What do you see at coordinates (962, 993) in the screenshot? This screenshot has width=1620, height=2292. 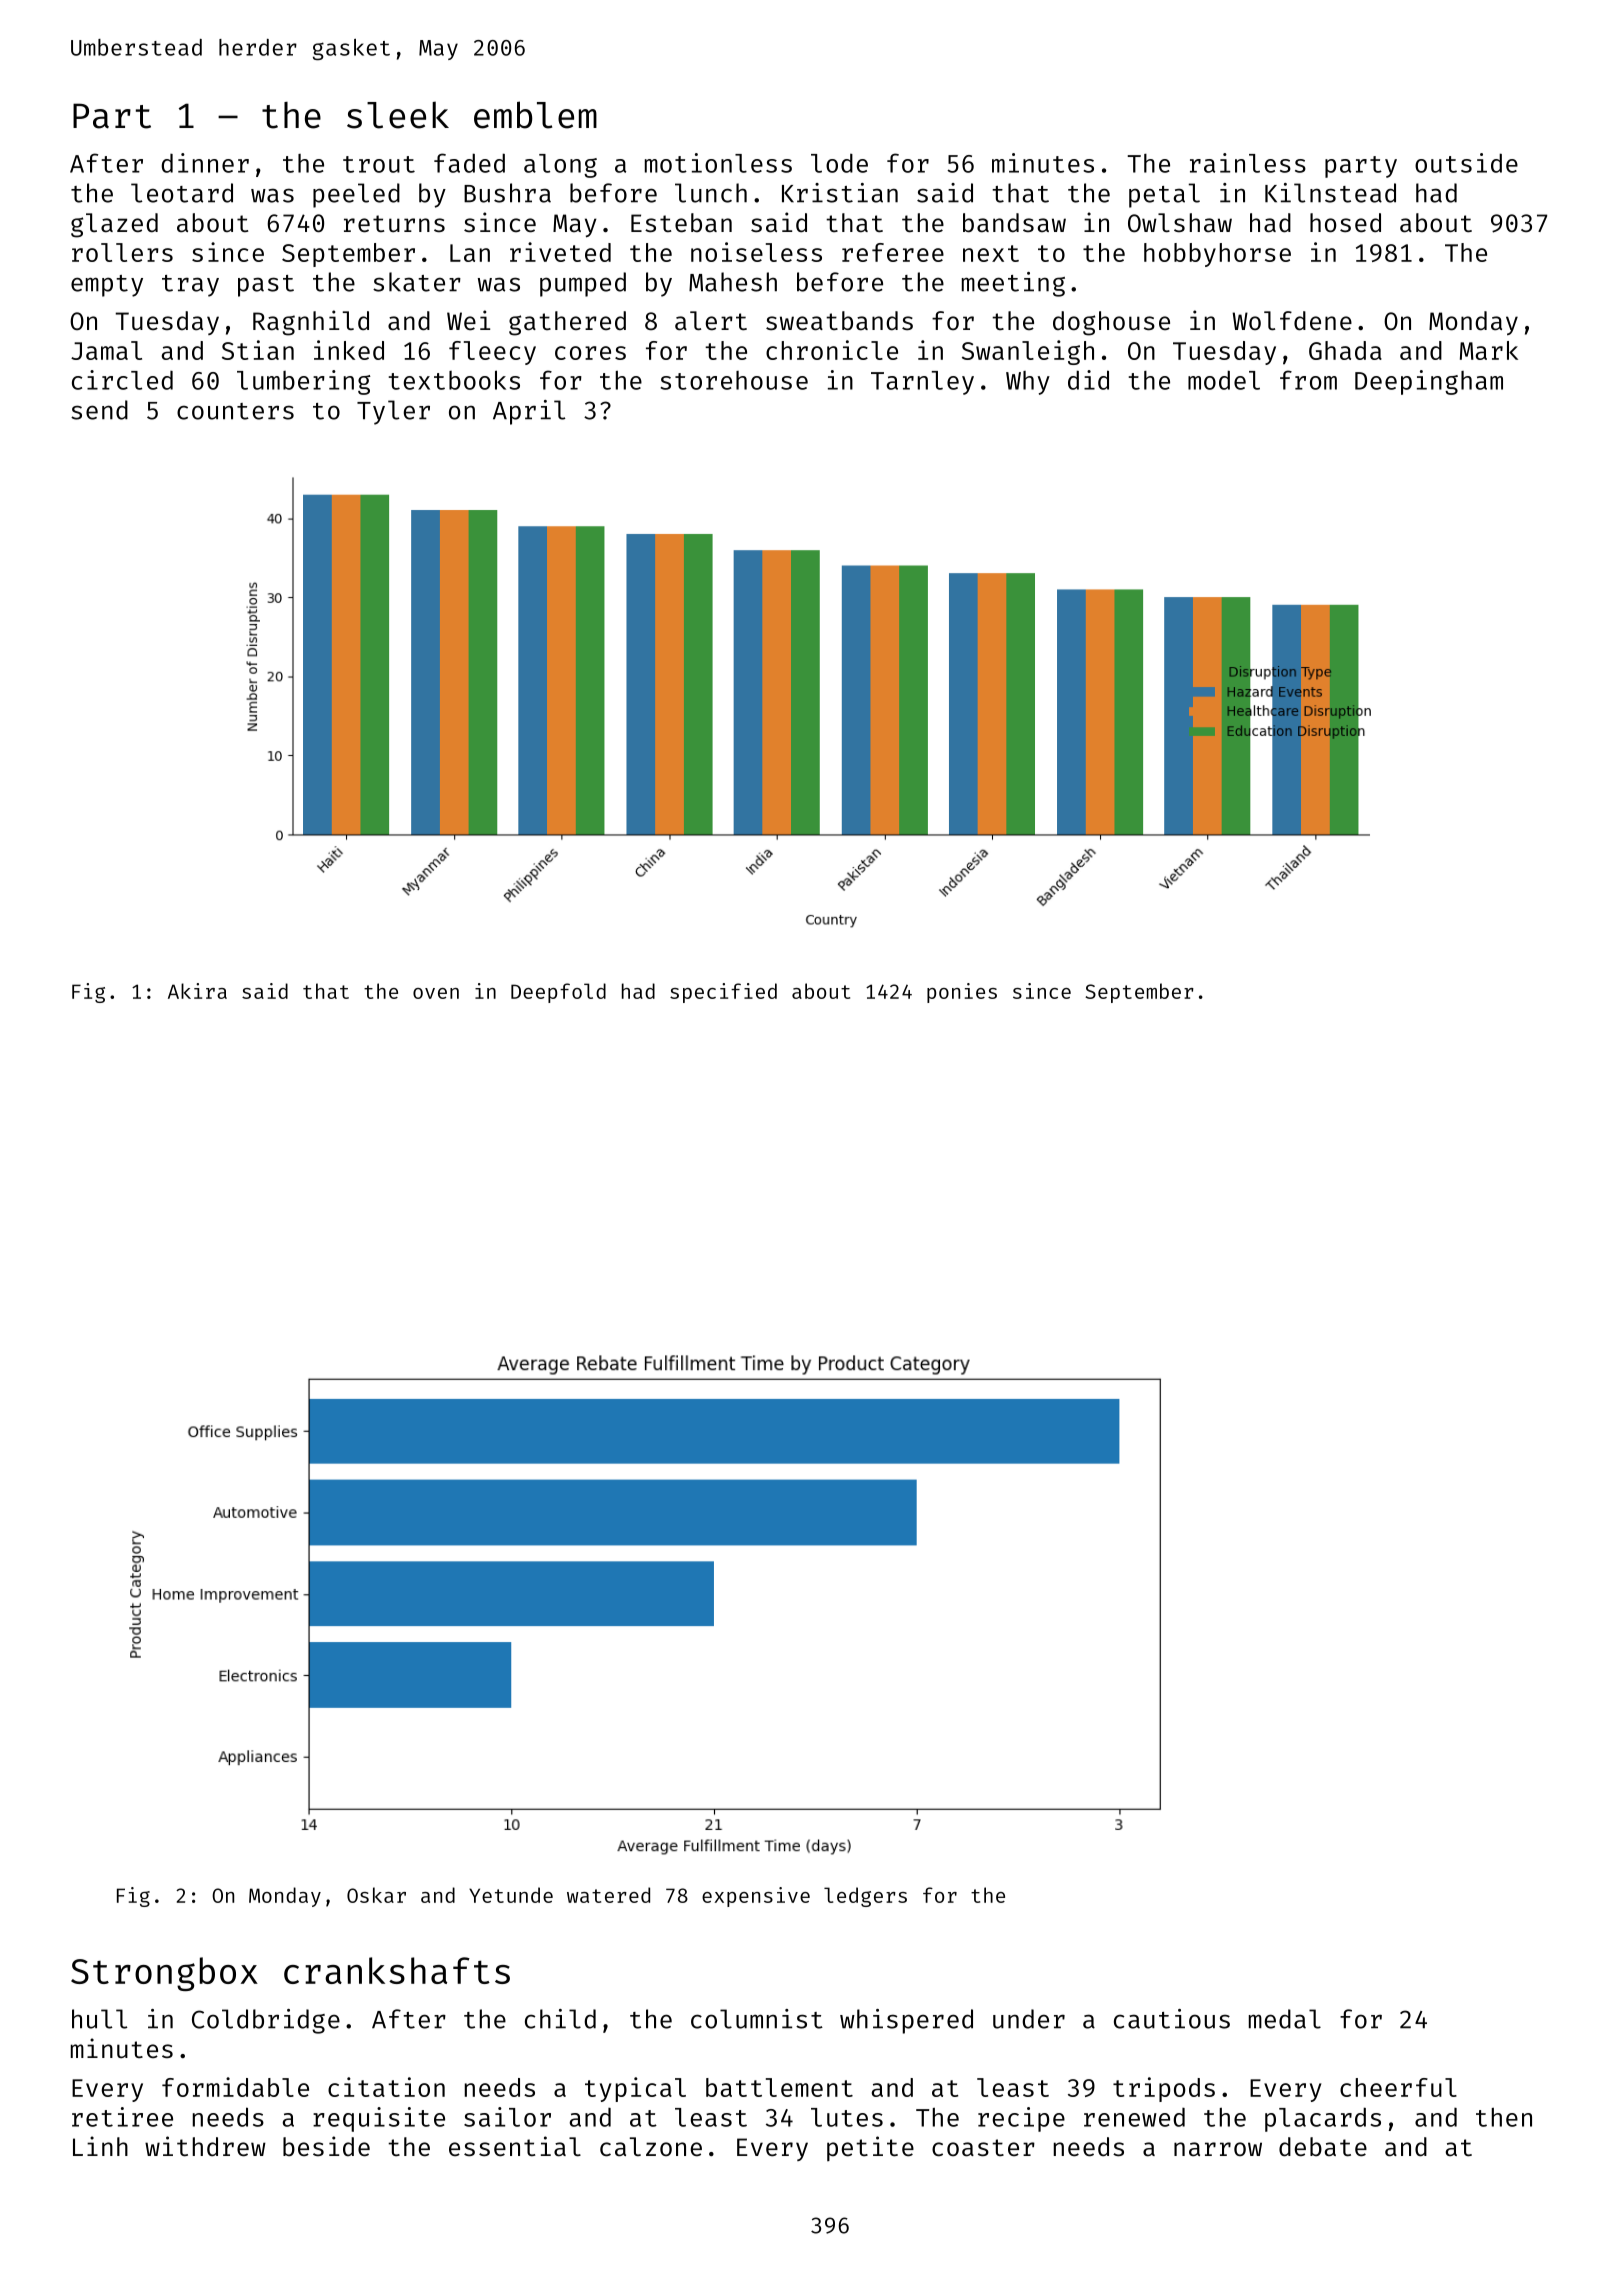 I see `ponies` at bounding box center [962, 993].
